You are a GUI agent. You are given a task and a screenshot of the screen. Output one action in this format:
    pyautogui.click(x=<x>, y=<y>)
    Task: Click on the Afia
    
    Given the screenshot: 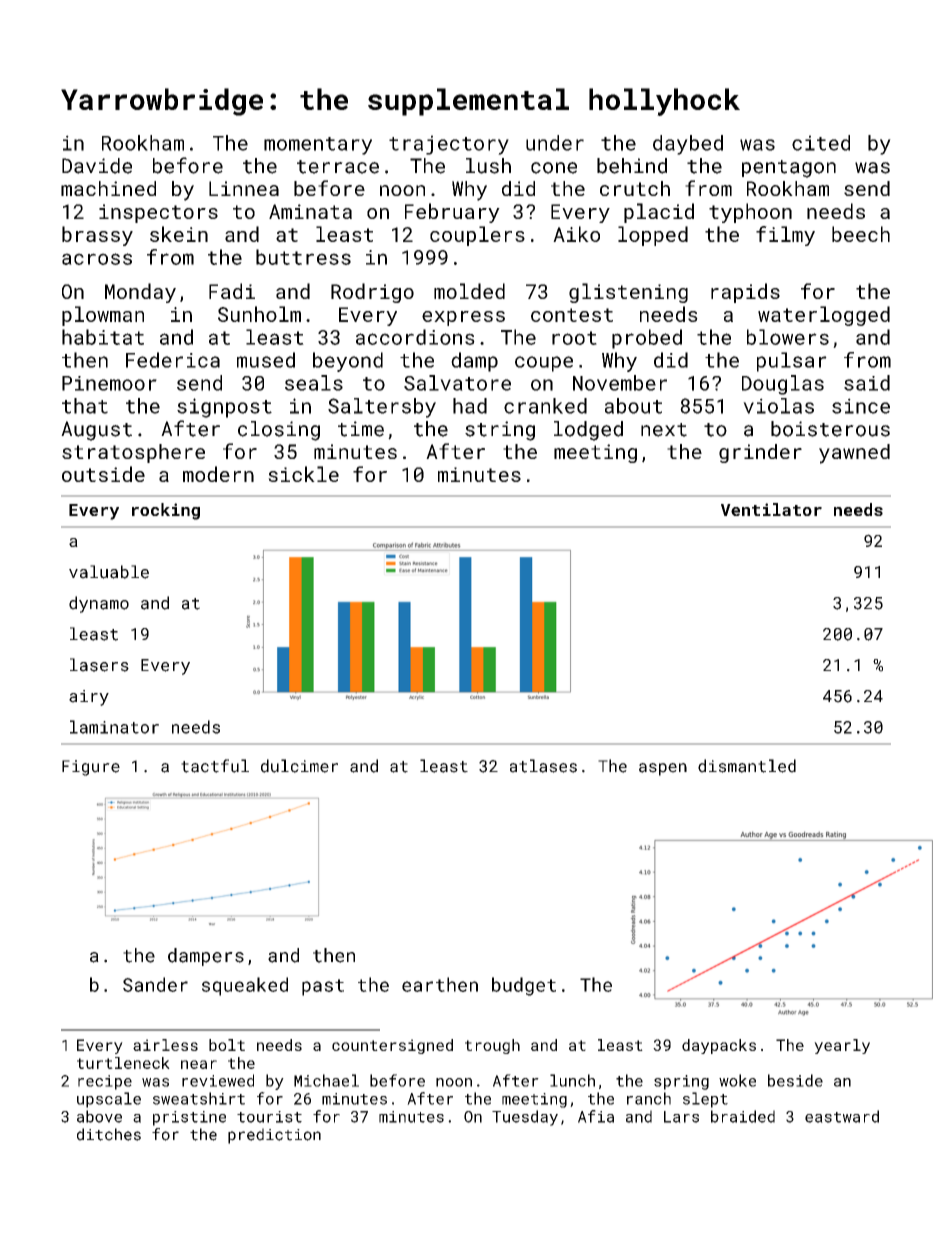 What is the action you would take?
    pyautogui.click(x=596, y=1116)
